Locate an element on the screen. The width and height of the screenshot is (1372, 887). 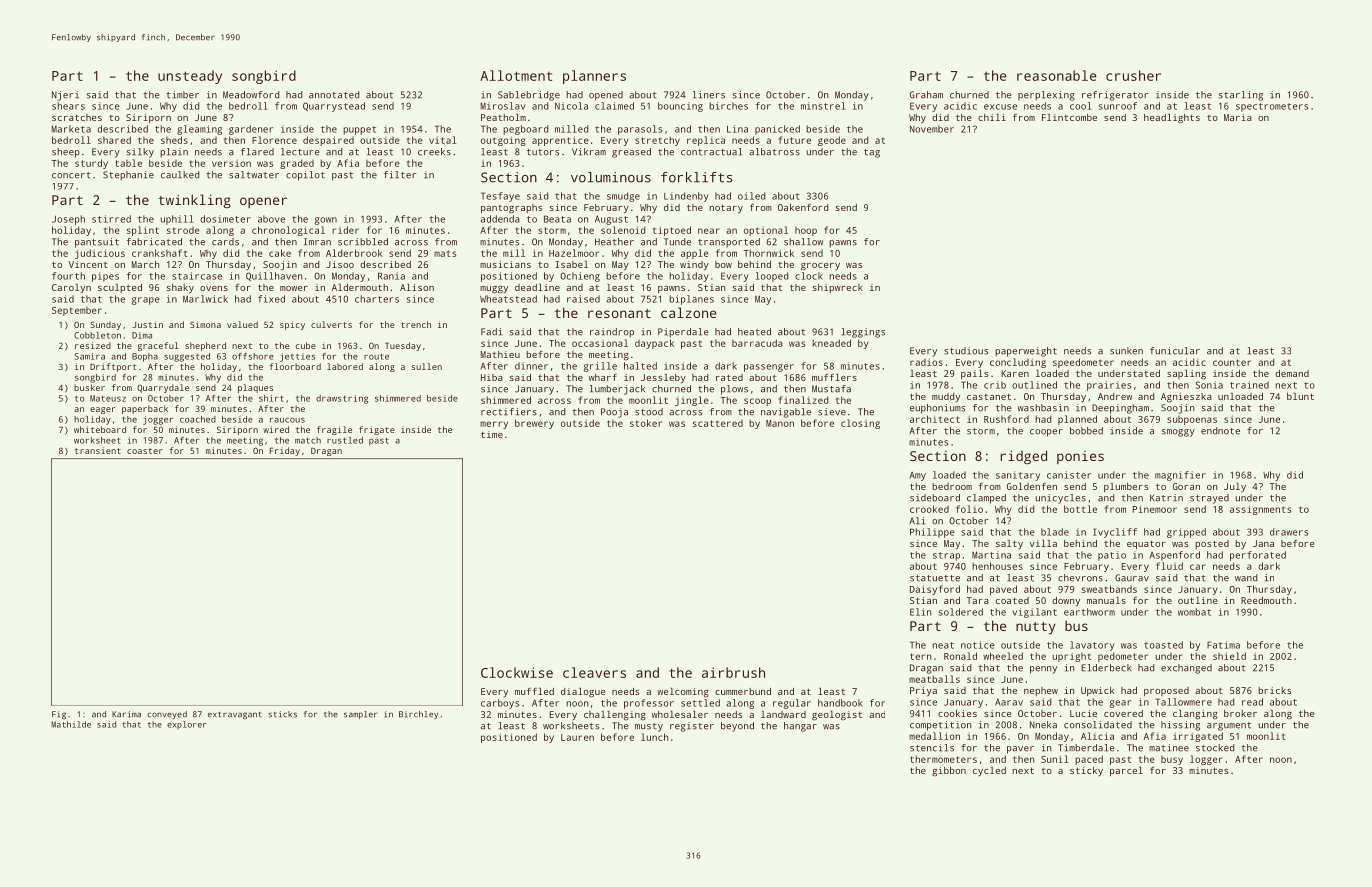
scattered is located at coordinates (718, 423).
